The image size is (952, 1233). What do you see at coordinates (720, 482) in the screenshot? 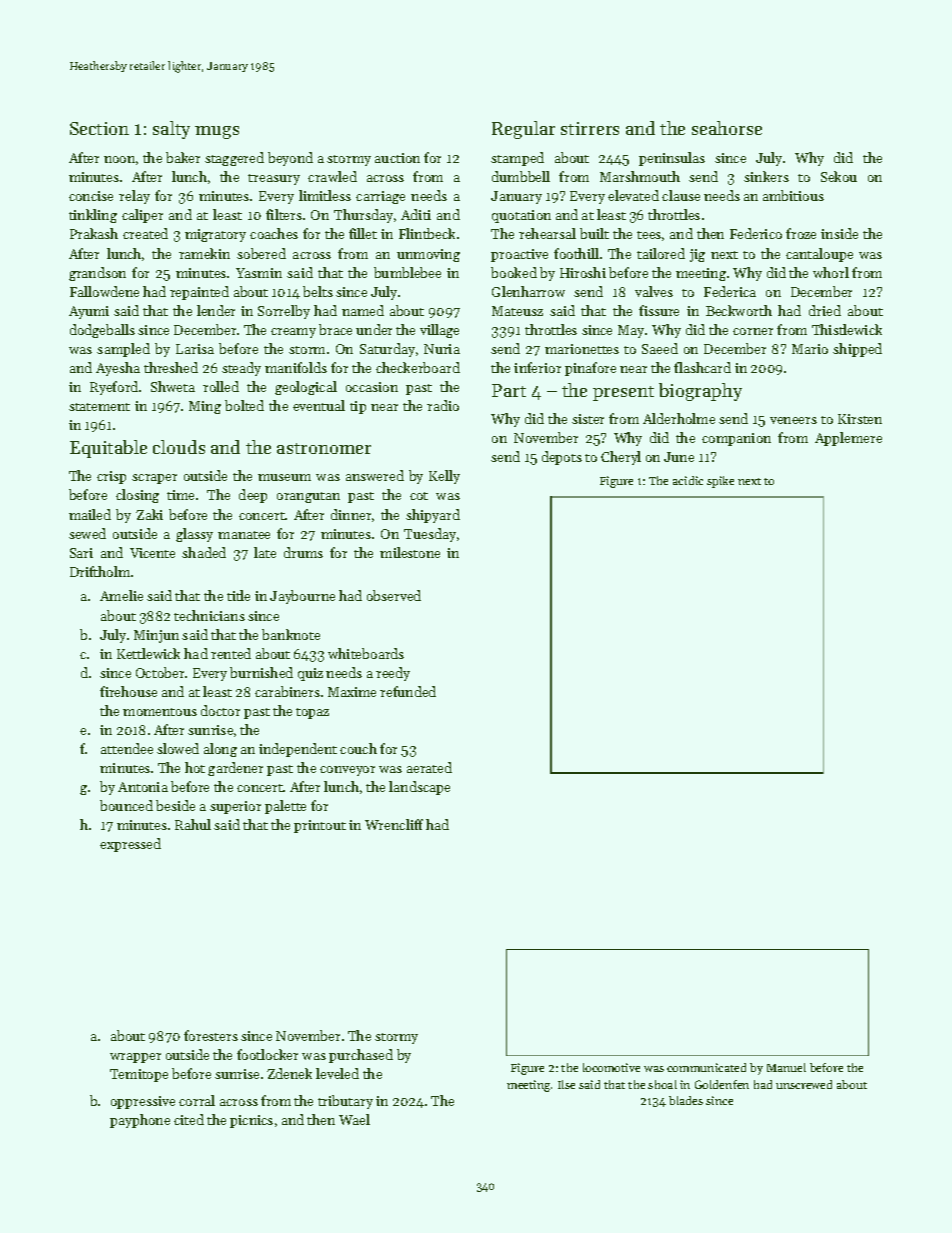
I see `spike` at bounding box center [720, 482].
